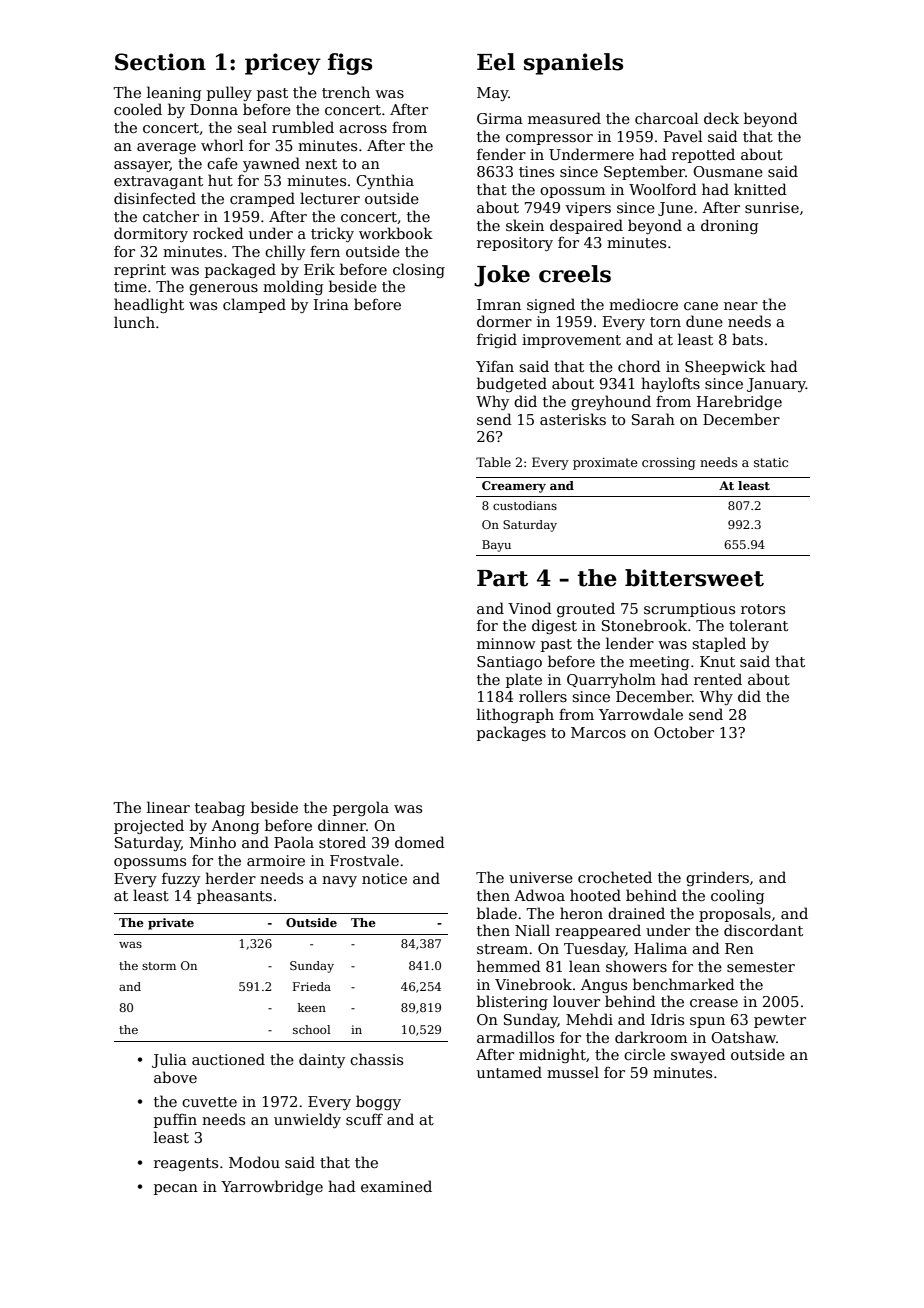  Describe the element at coordinates (771, 462) in the page. I see `static` at that location.
